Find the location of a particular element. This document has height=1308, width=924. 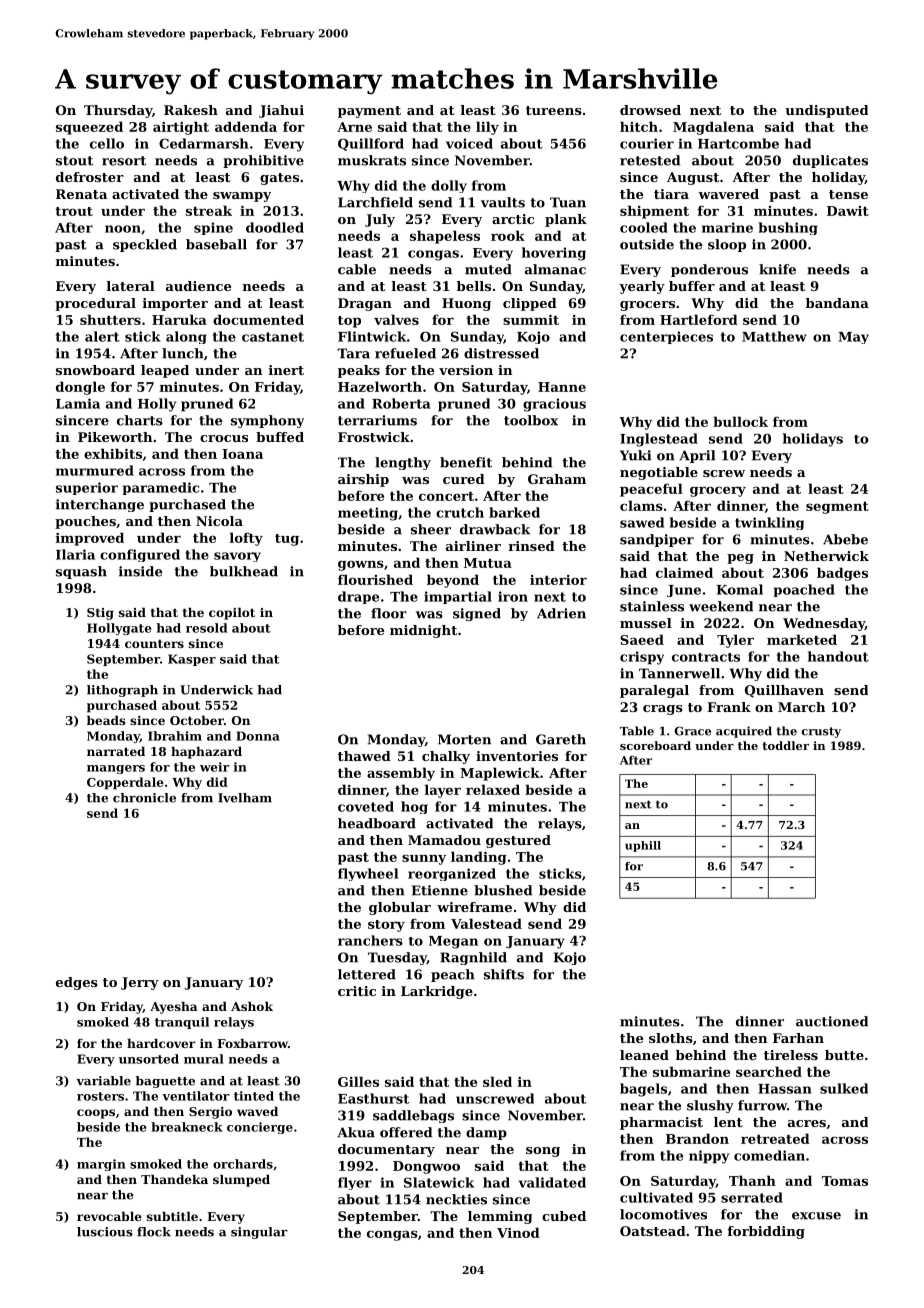

muskrats is located at coordinates (372, 160).
